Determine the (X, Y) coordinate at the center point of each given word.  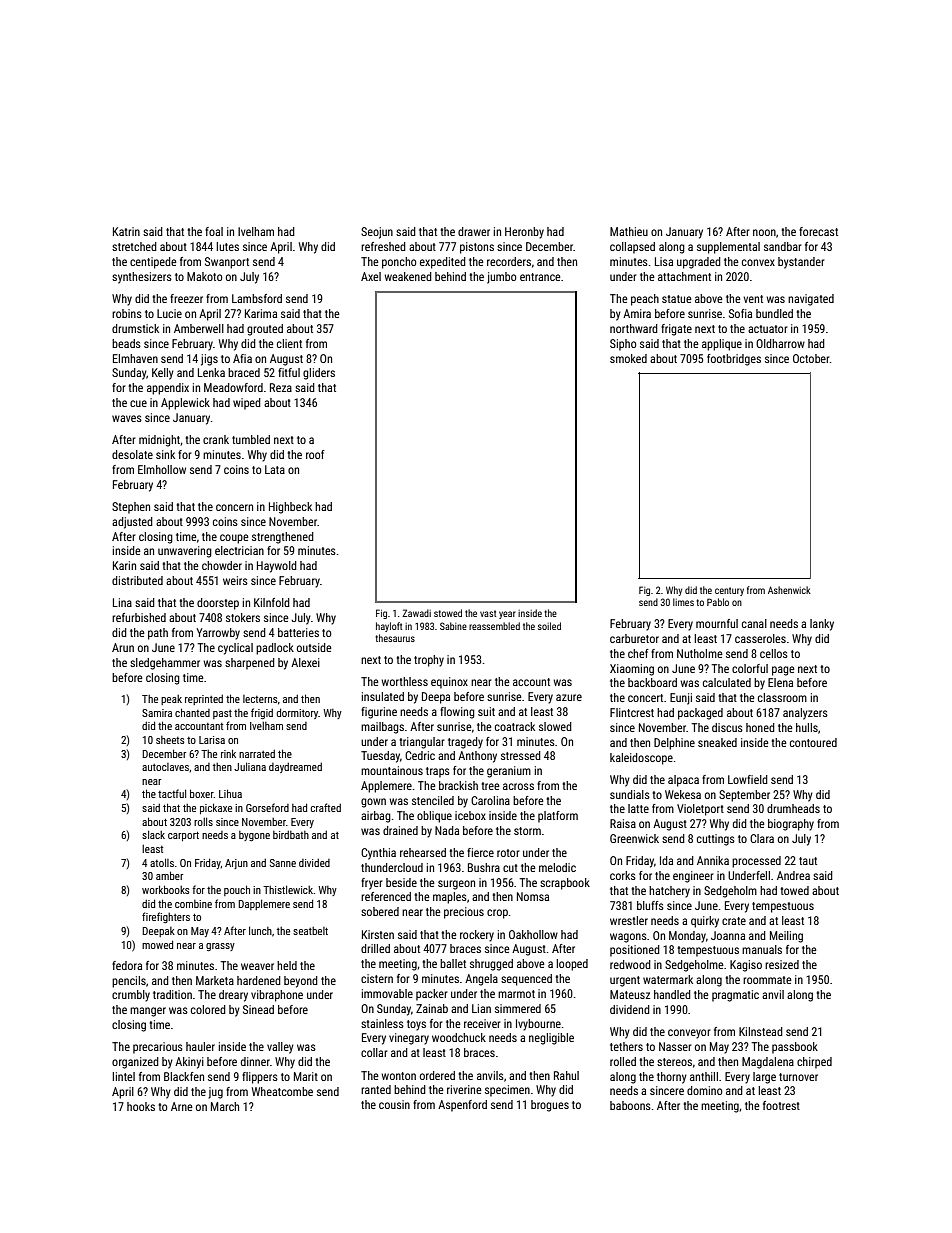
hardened (259, 980)
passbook (795, 1048)
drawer (474, 231)
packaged (700, 714)
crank (216, 439)
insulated (383, 696)
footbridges (734, 360)
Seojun (377, 233)
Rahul (566, 1075)
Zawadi (416, 613)
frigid (262, 713)
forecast (818, 231)
